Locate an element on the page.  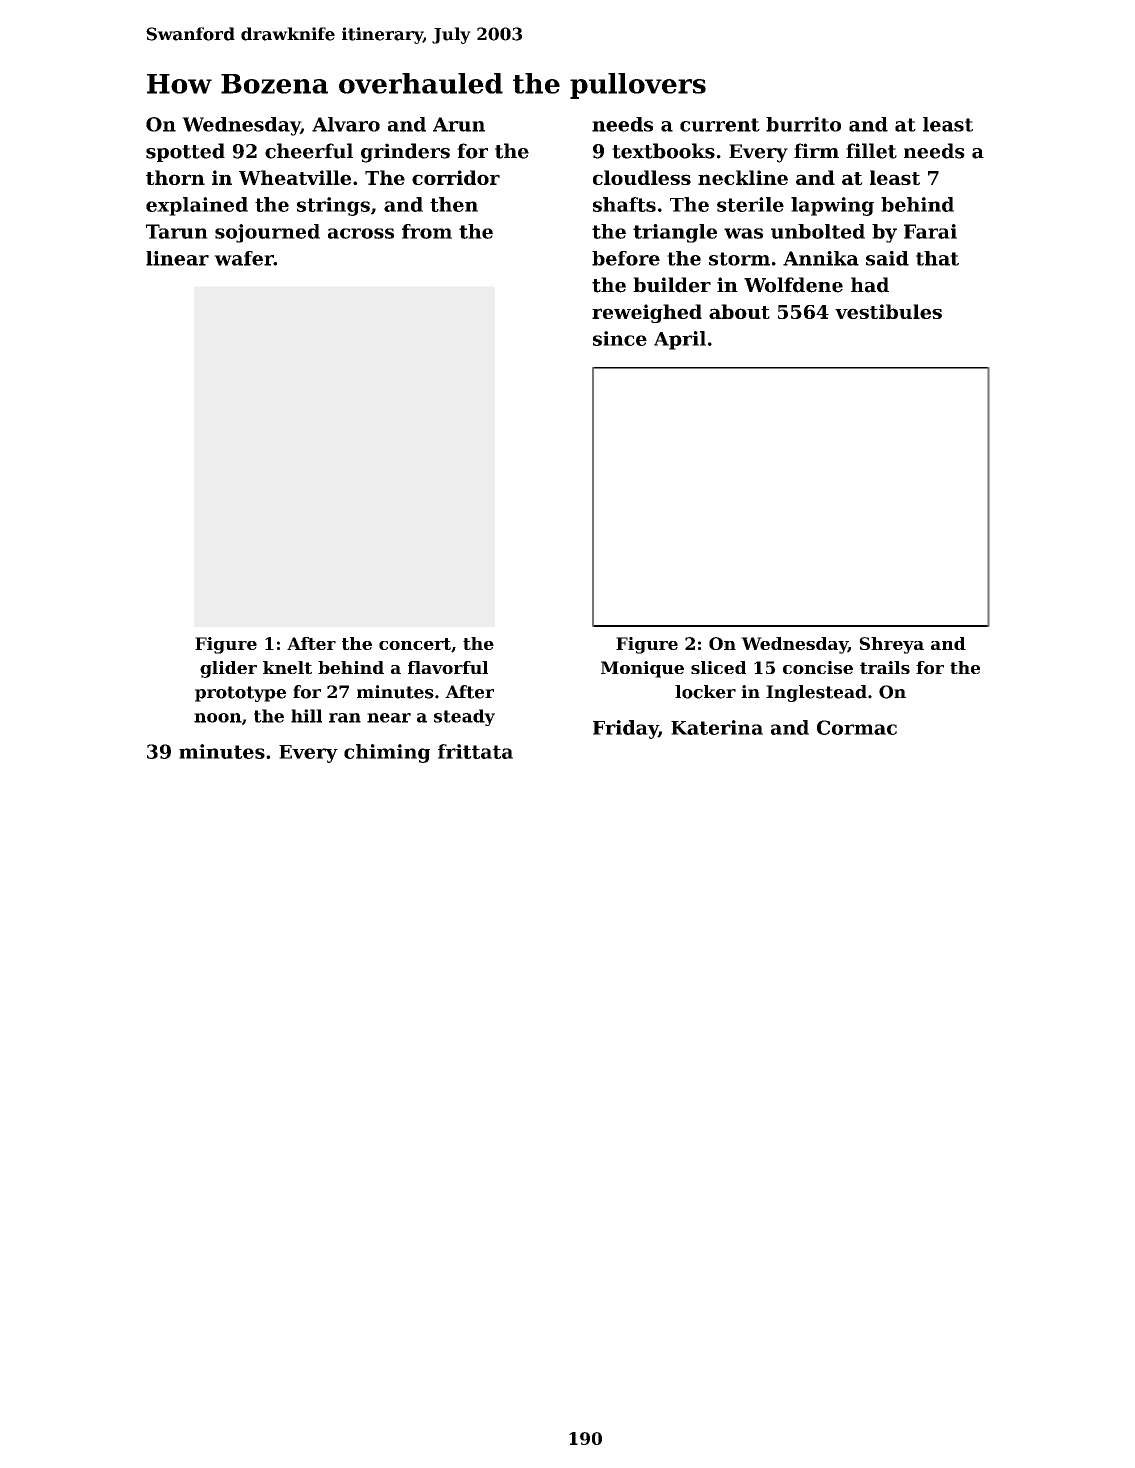
shafts is located at coordinates (624, 204).
